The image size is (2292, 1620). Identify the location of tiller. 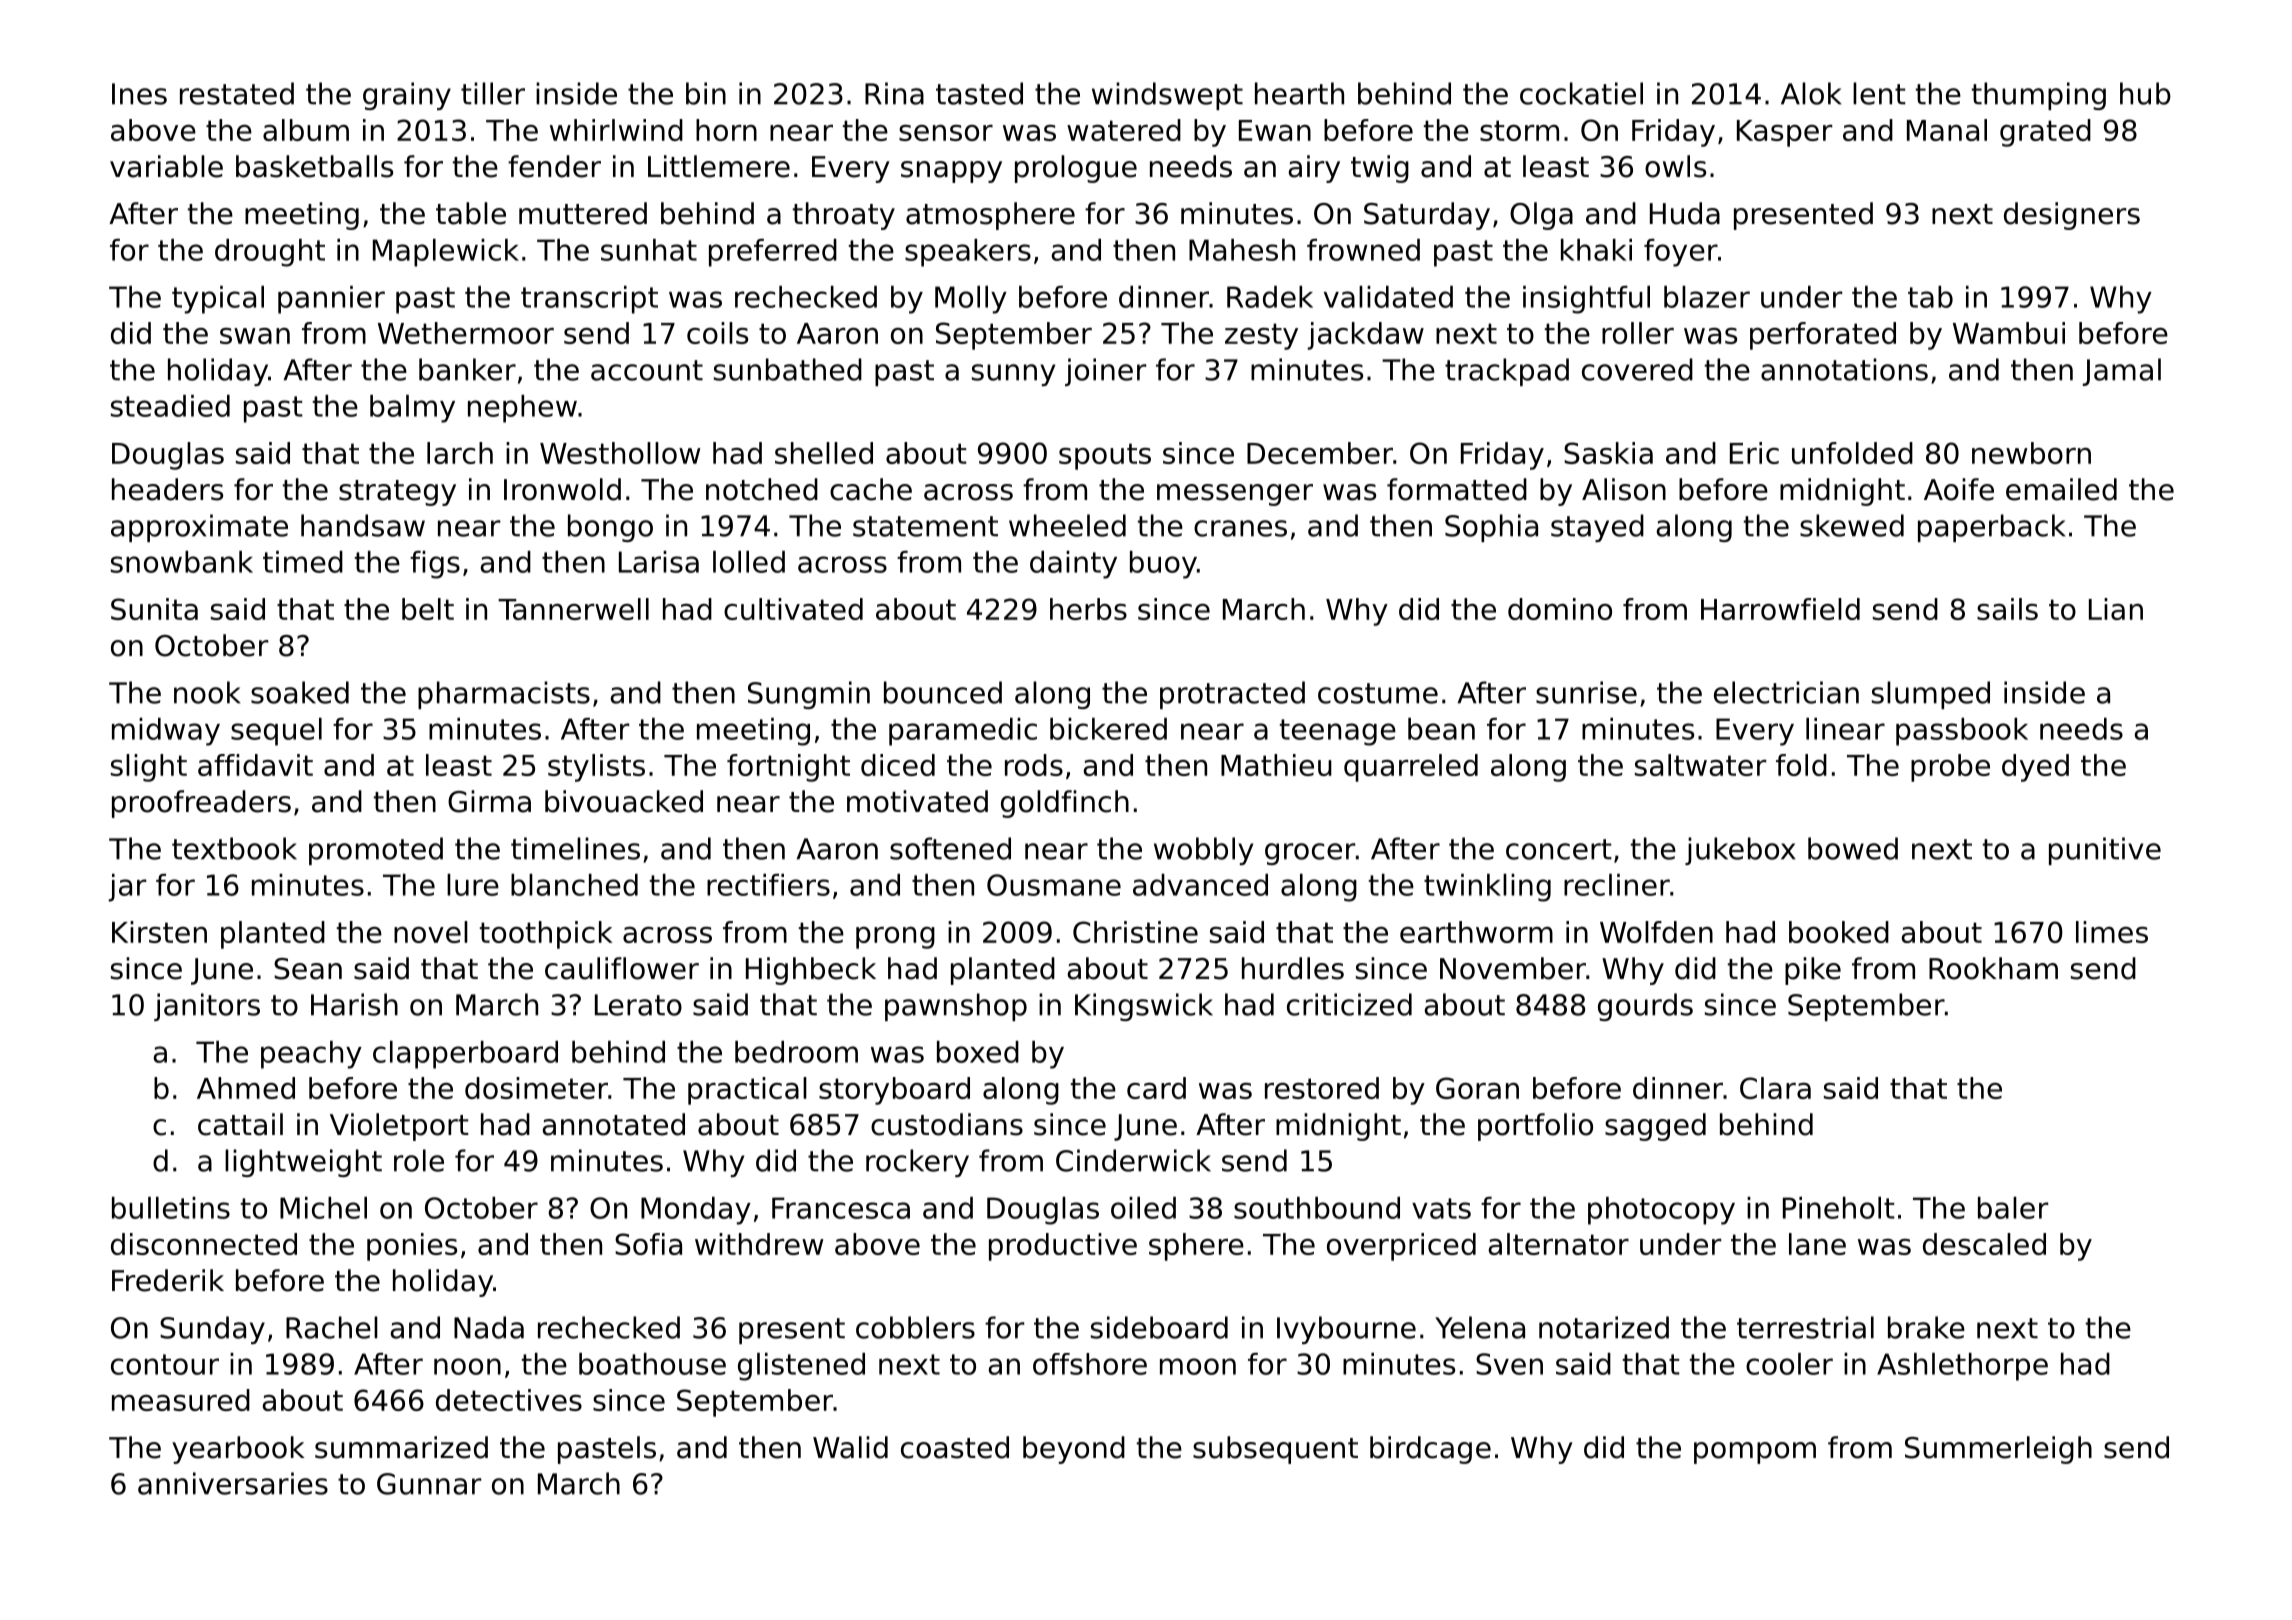
(493, 93).
